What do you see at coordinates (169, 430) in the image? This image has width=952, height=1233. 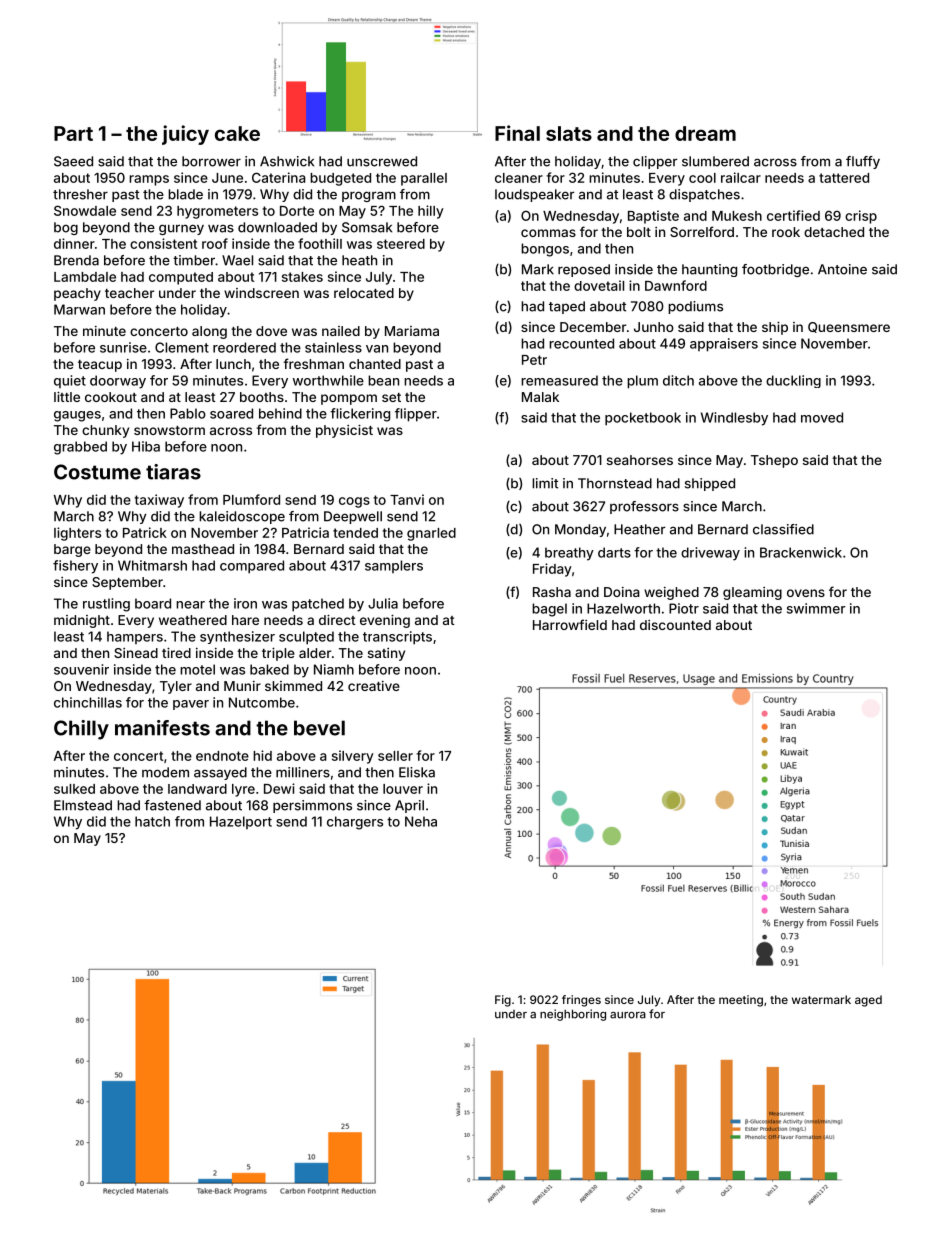 I see `snowstorm` at bounding box center [169, 430].
